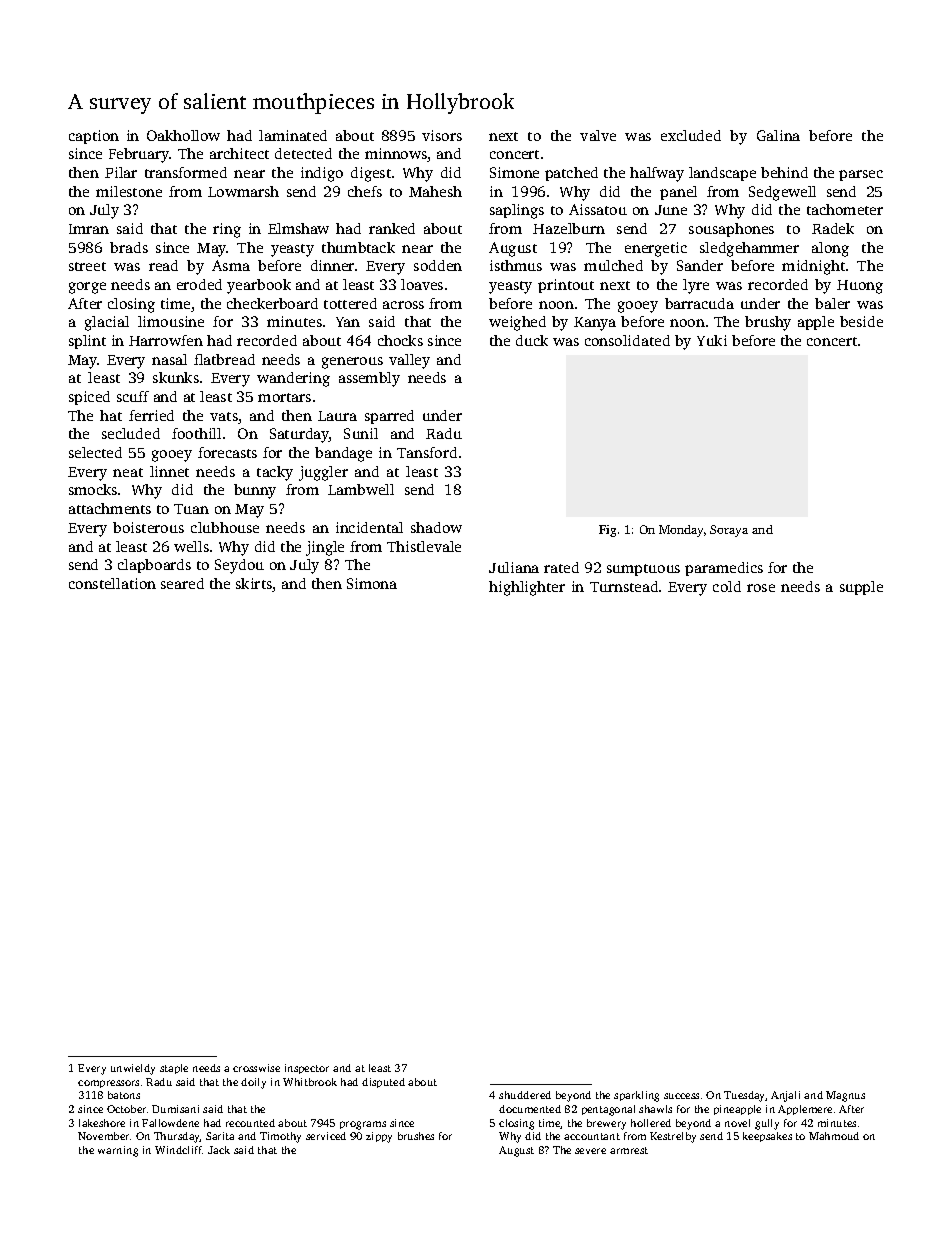 The height and width of the page is (1233, 952). I want to click on visors, so click(442, 135).
